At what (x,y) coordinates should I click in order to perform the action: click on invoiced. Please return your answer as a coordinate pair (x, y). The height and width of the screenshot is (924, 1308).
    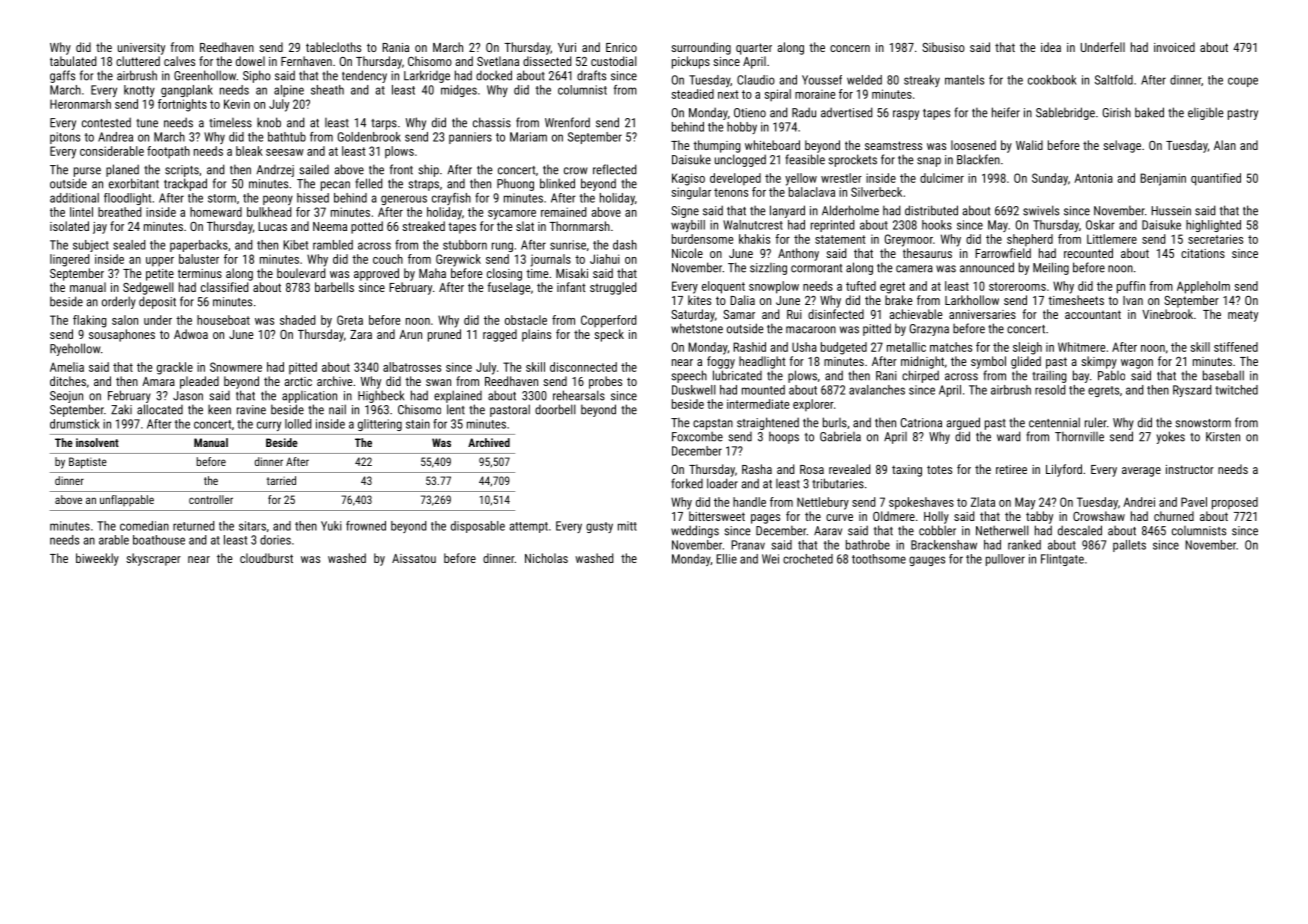
    Looking at the image, I should click on (1174, 47).
